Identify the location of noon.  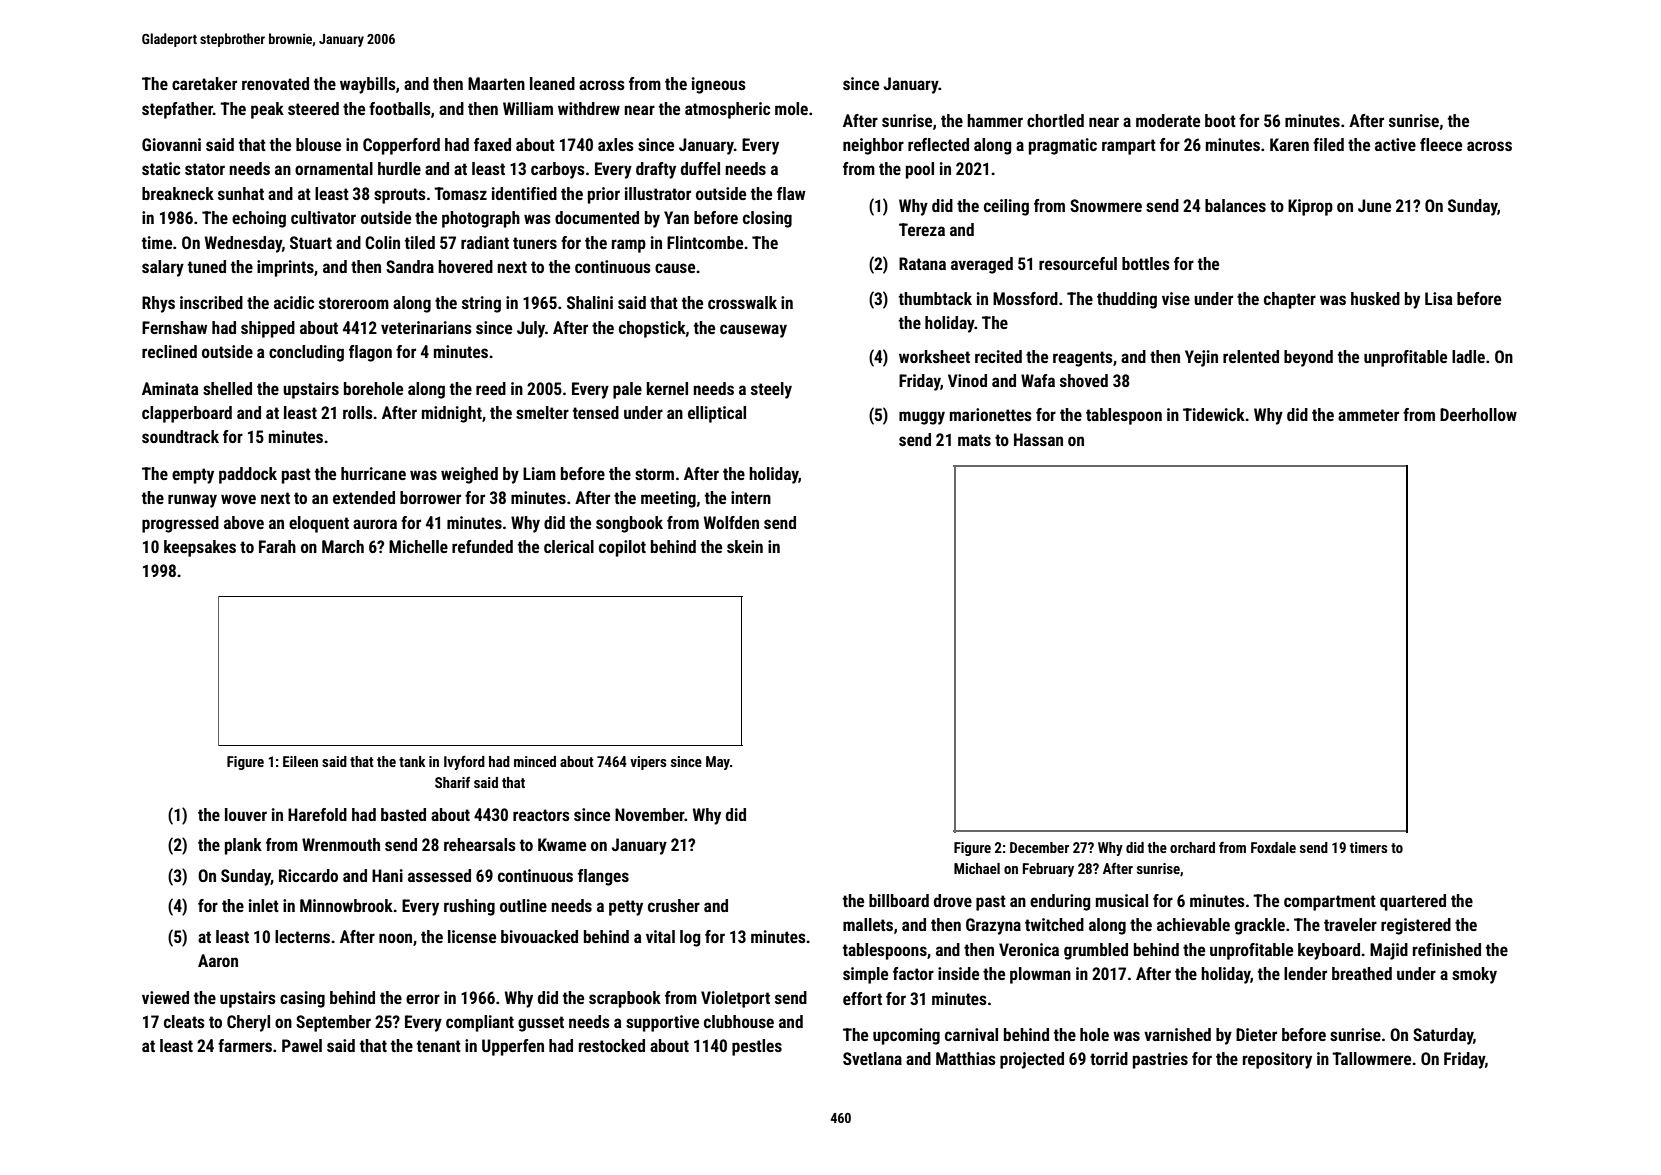
(395, 938).
